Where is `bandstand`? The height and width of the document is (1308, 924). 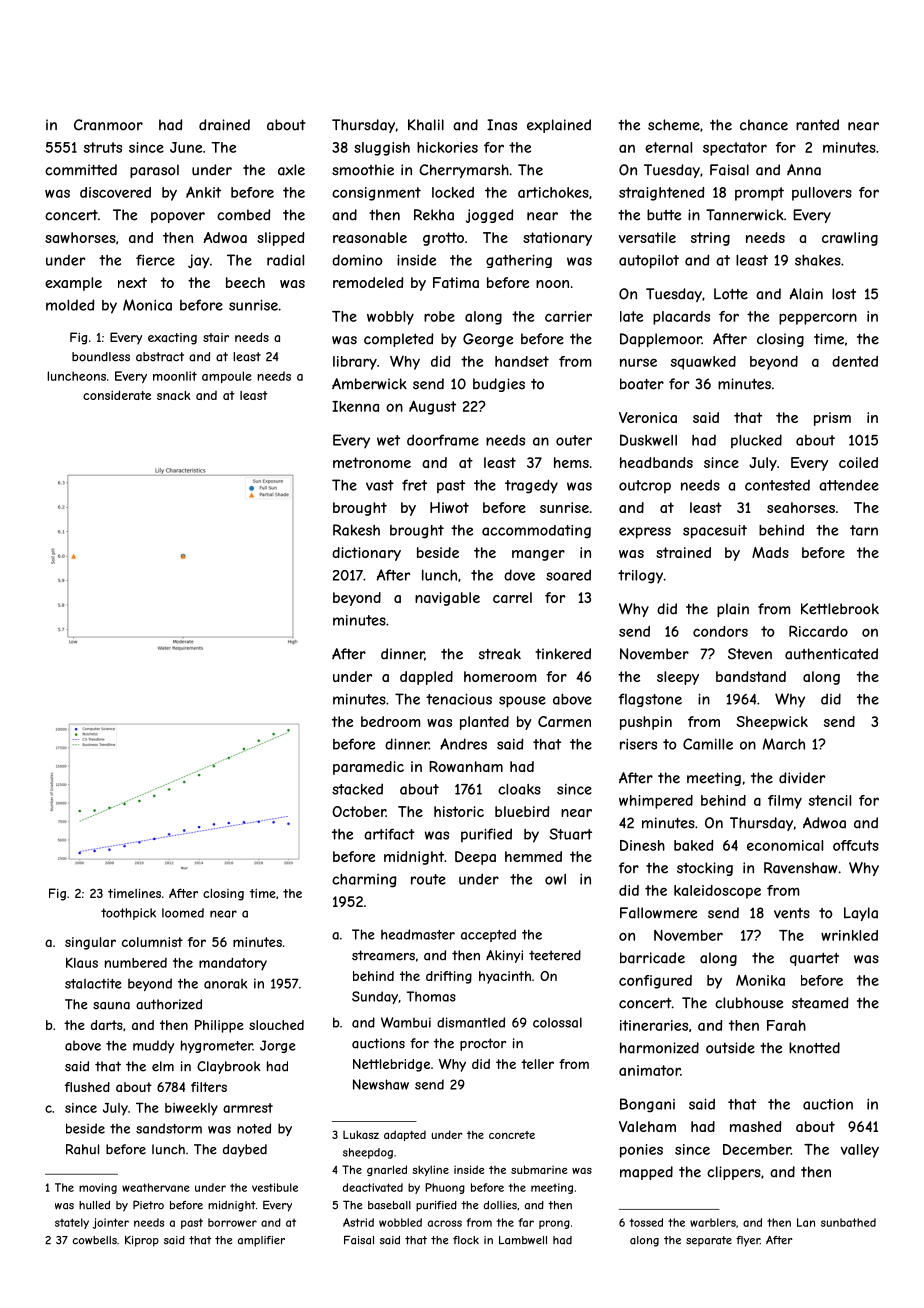
bandstand is located at coordinates (751, 676).
